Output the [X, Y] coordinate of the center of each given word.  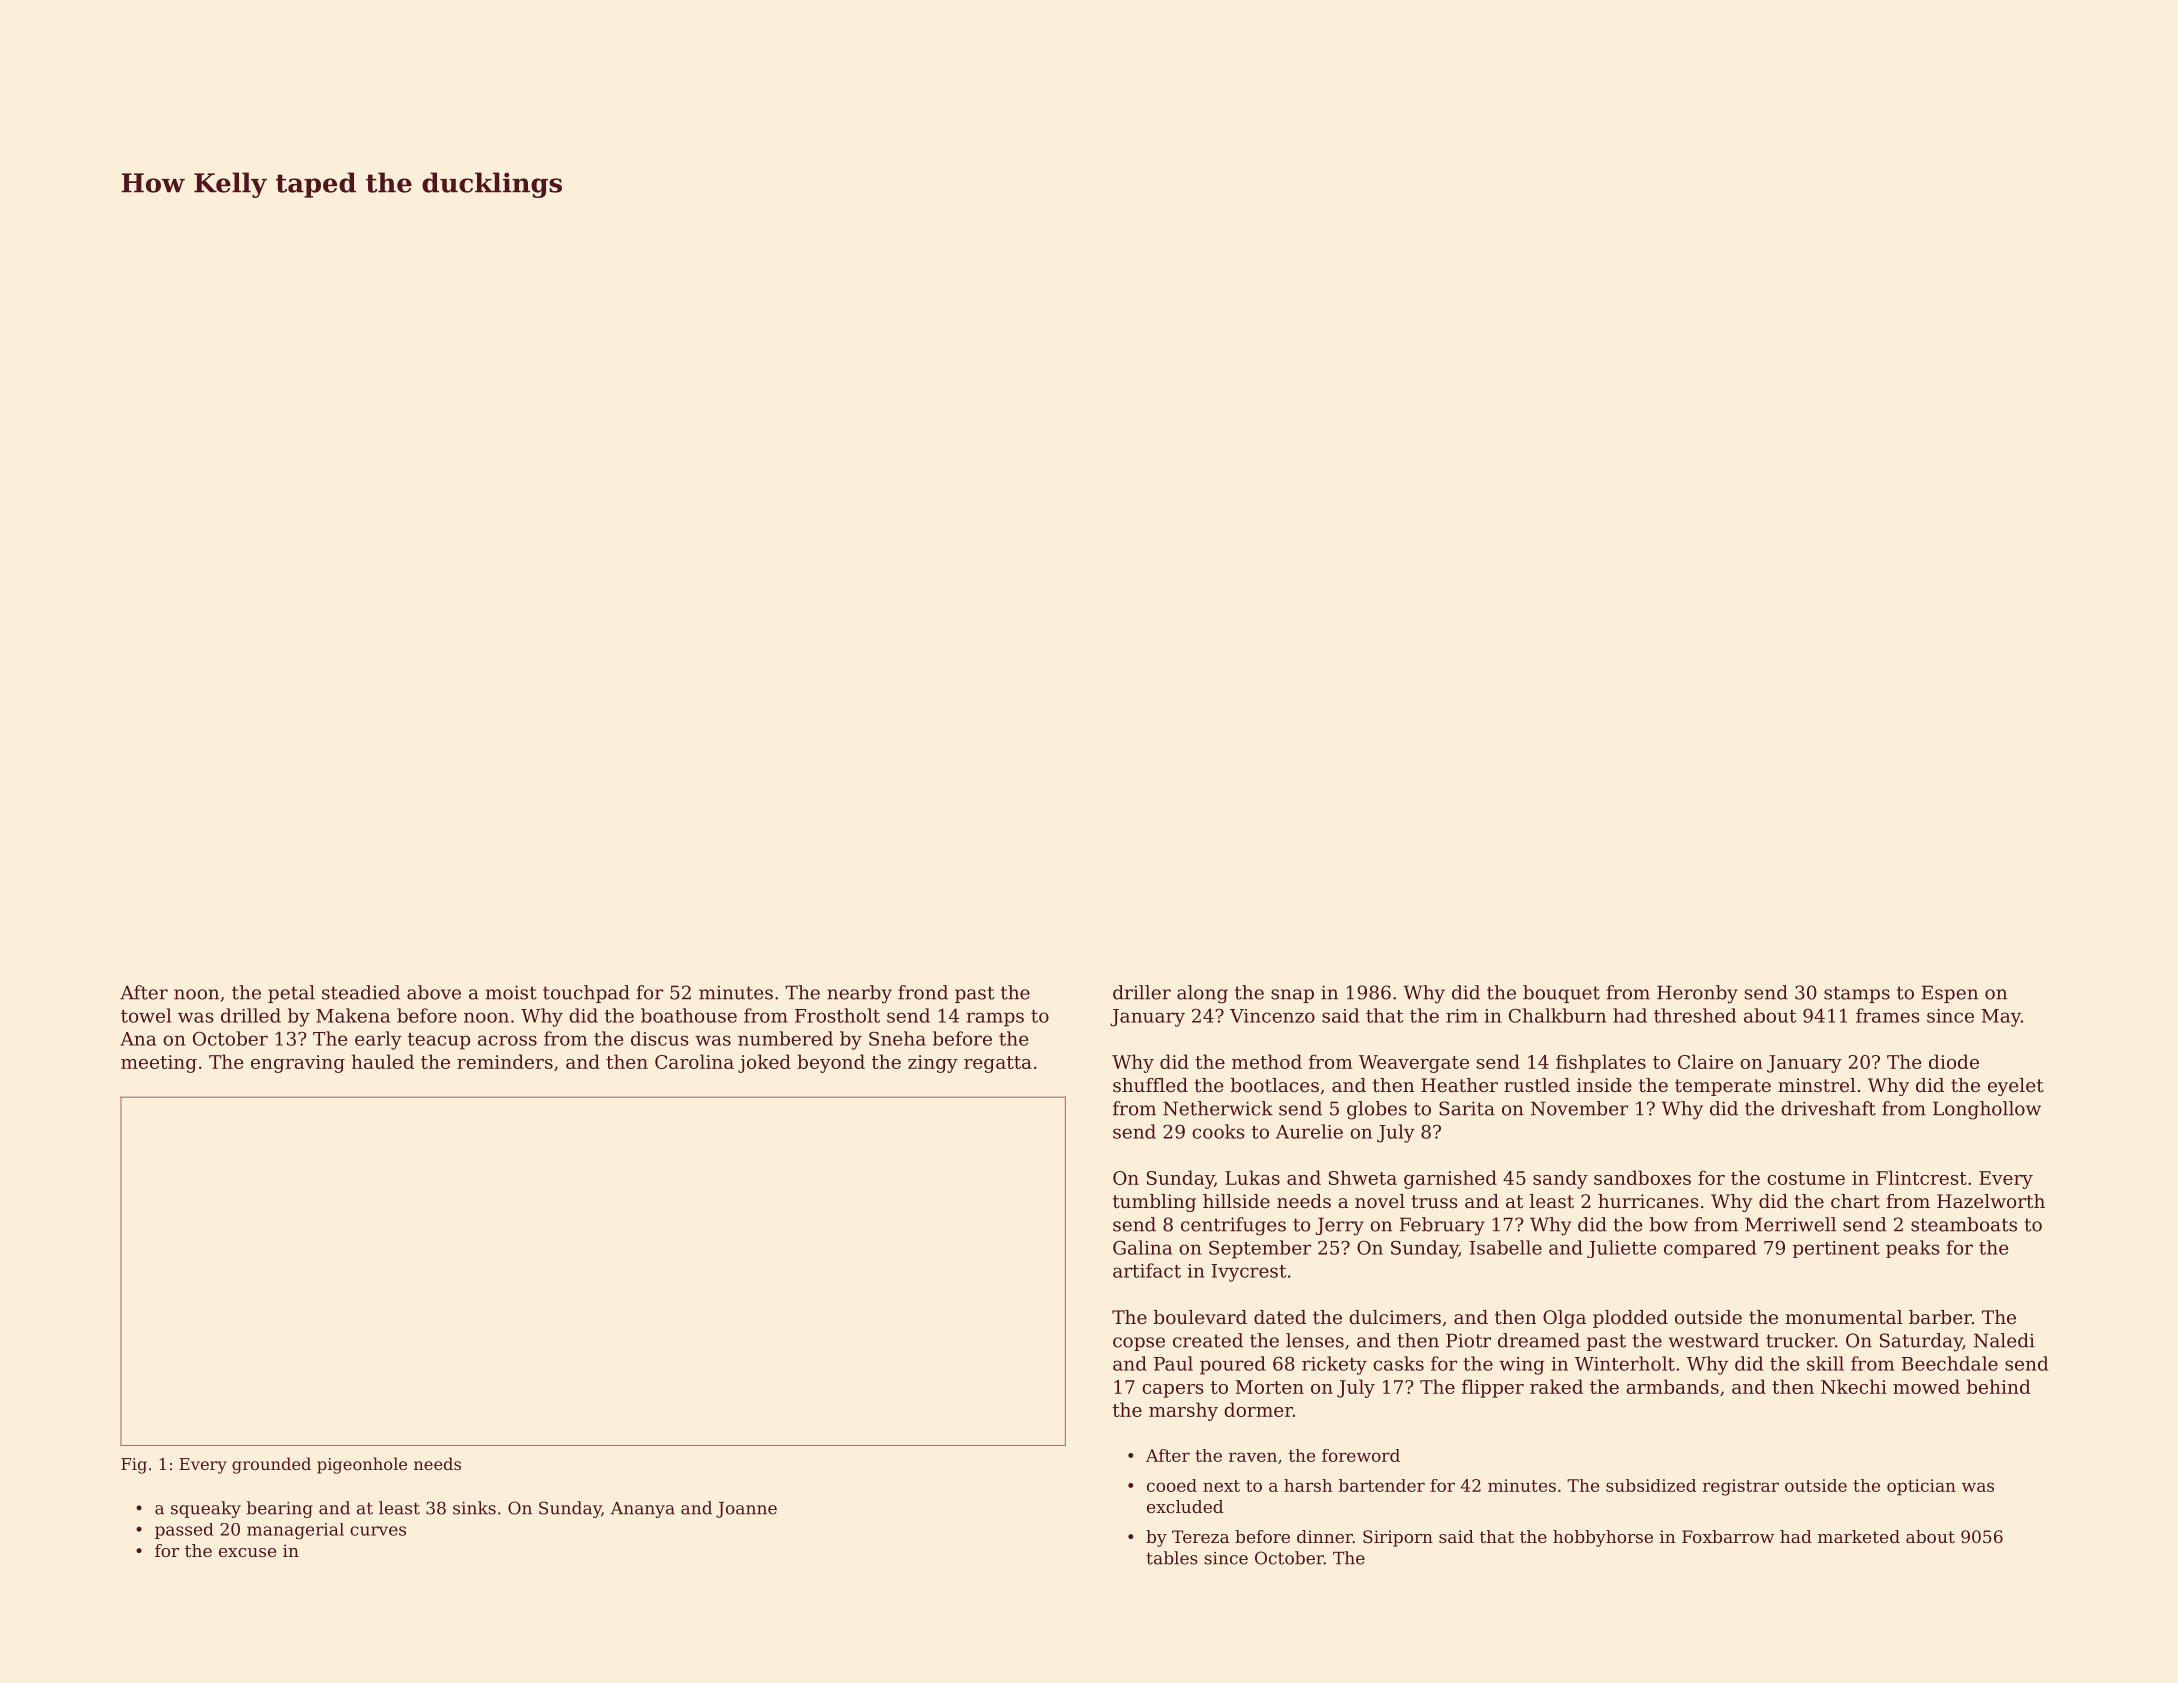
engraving [298, 1064]
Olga [1564, 1319]
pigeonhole [362, 1465]
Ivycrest [1249, 1273]
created [1208, 1340]
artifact [1147, 1270]
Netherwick [1218, 1108]
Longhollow [1987, 1110]
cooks [1218, 1131]
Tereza [1200, 1536]
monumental [1844, 1317]
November [1579, 1108]
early [378, 1040]
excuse [247, 1552]
